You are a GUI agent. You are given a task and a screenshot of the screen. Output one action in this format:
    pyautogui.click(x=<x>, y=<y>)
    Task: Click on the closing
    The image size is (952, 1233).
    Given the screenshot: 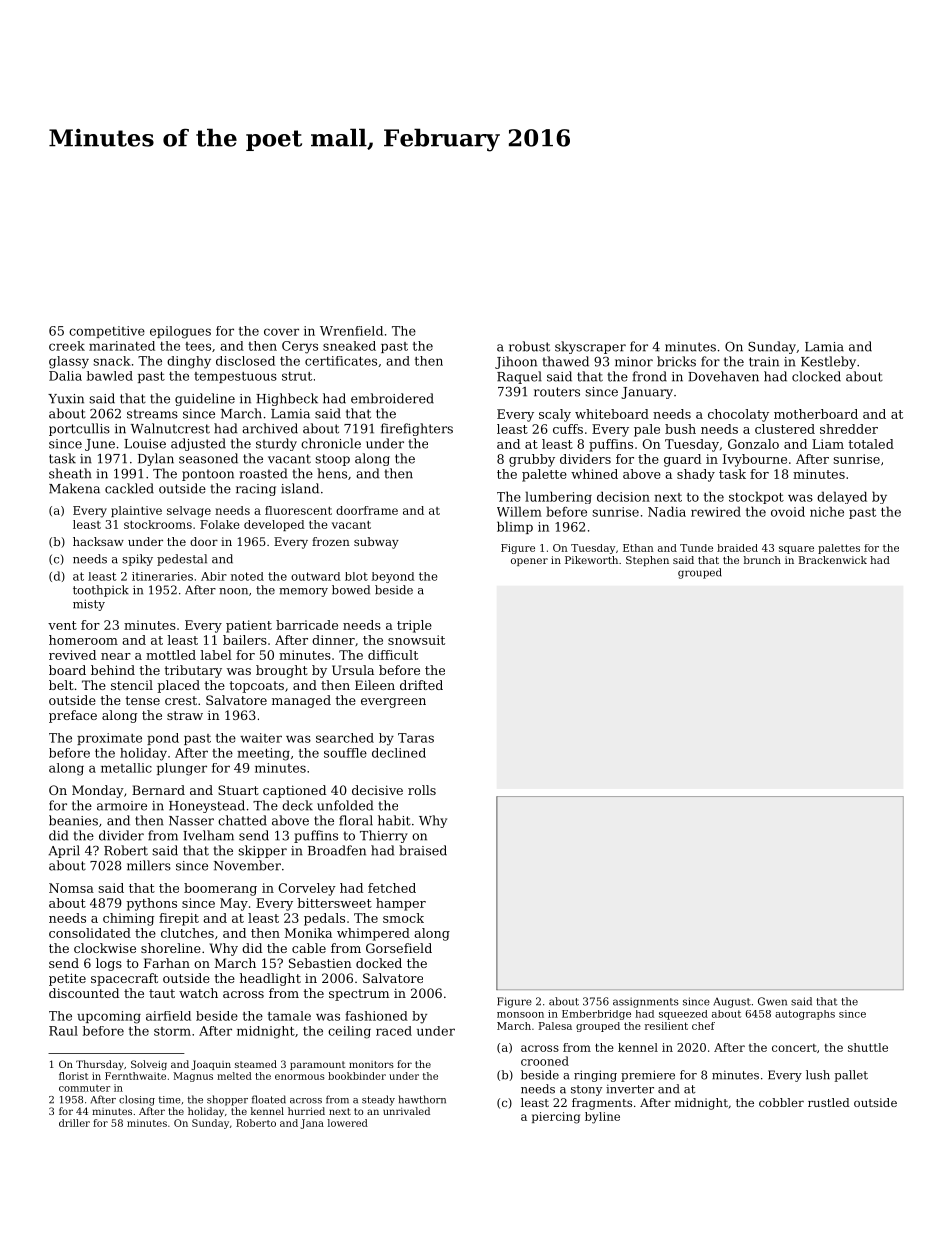 What is the action you would take?
    pyautogui.click(x=137, y=1100)
